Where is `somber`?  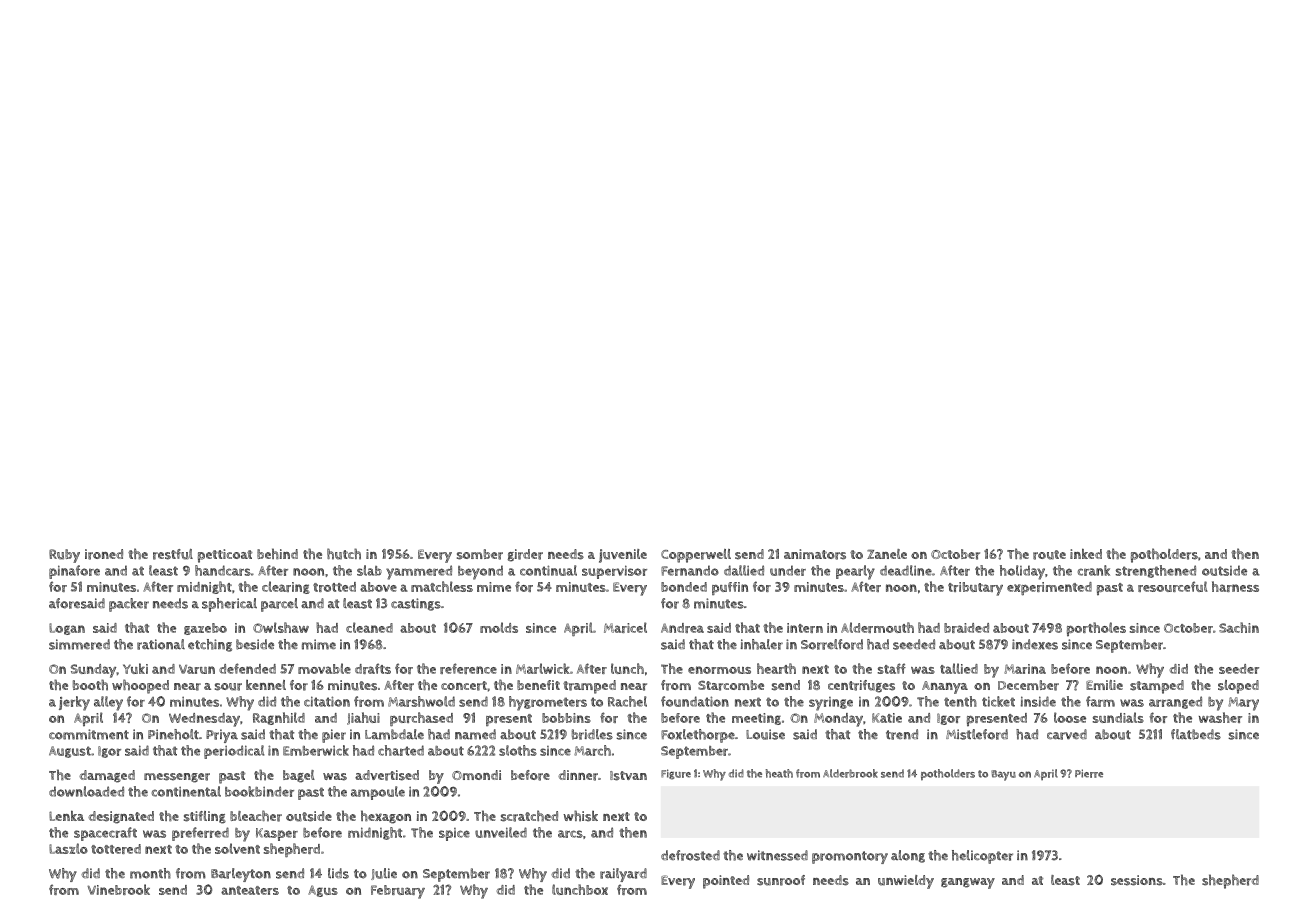 somber is located at coordinates (480, 554).
